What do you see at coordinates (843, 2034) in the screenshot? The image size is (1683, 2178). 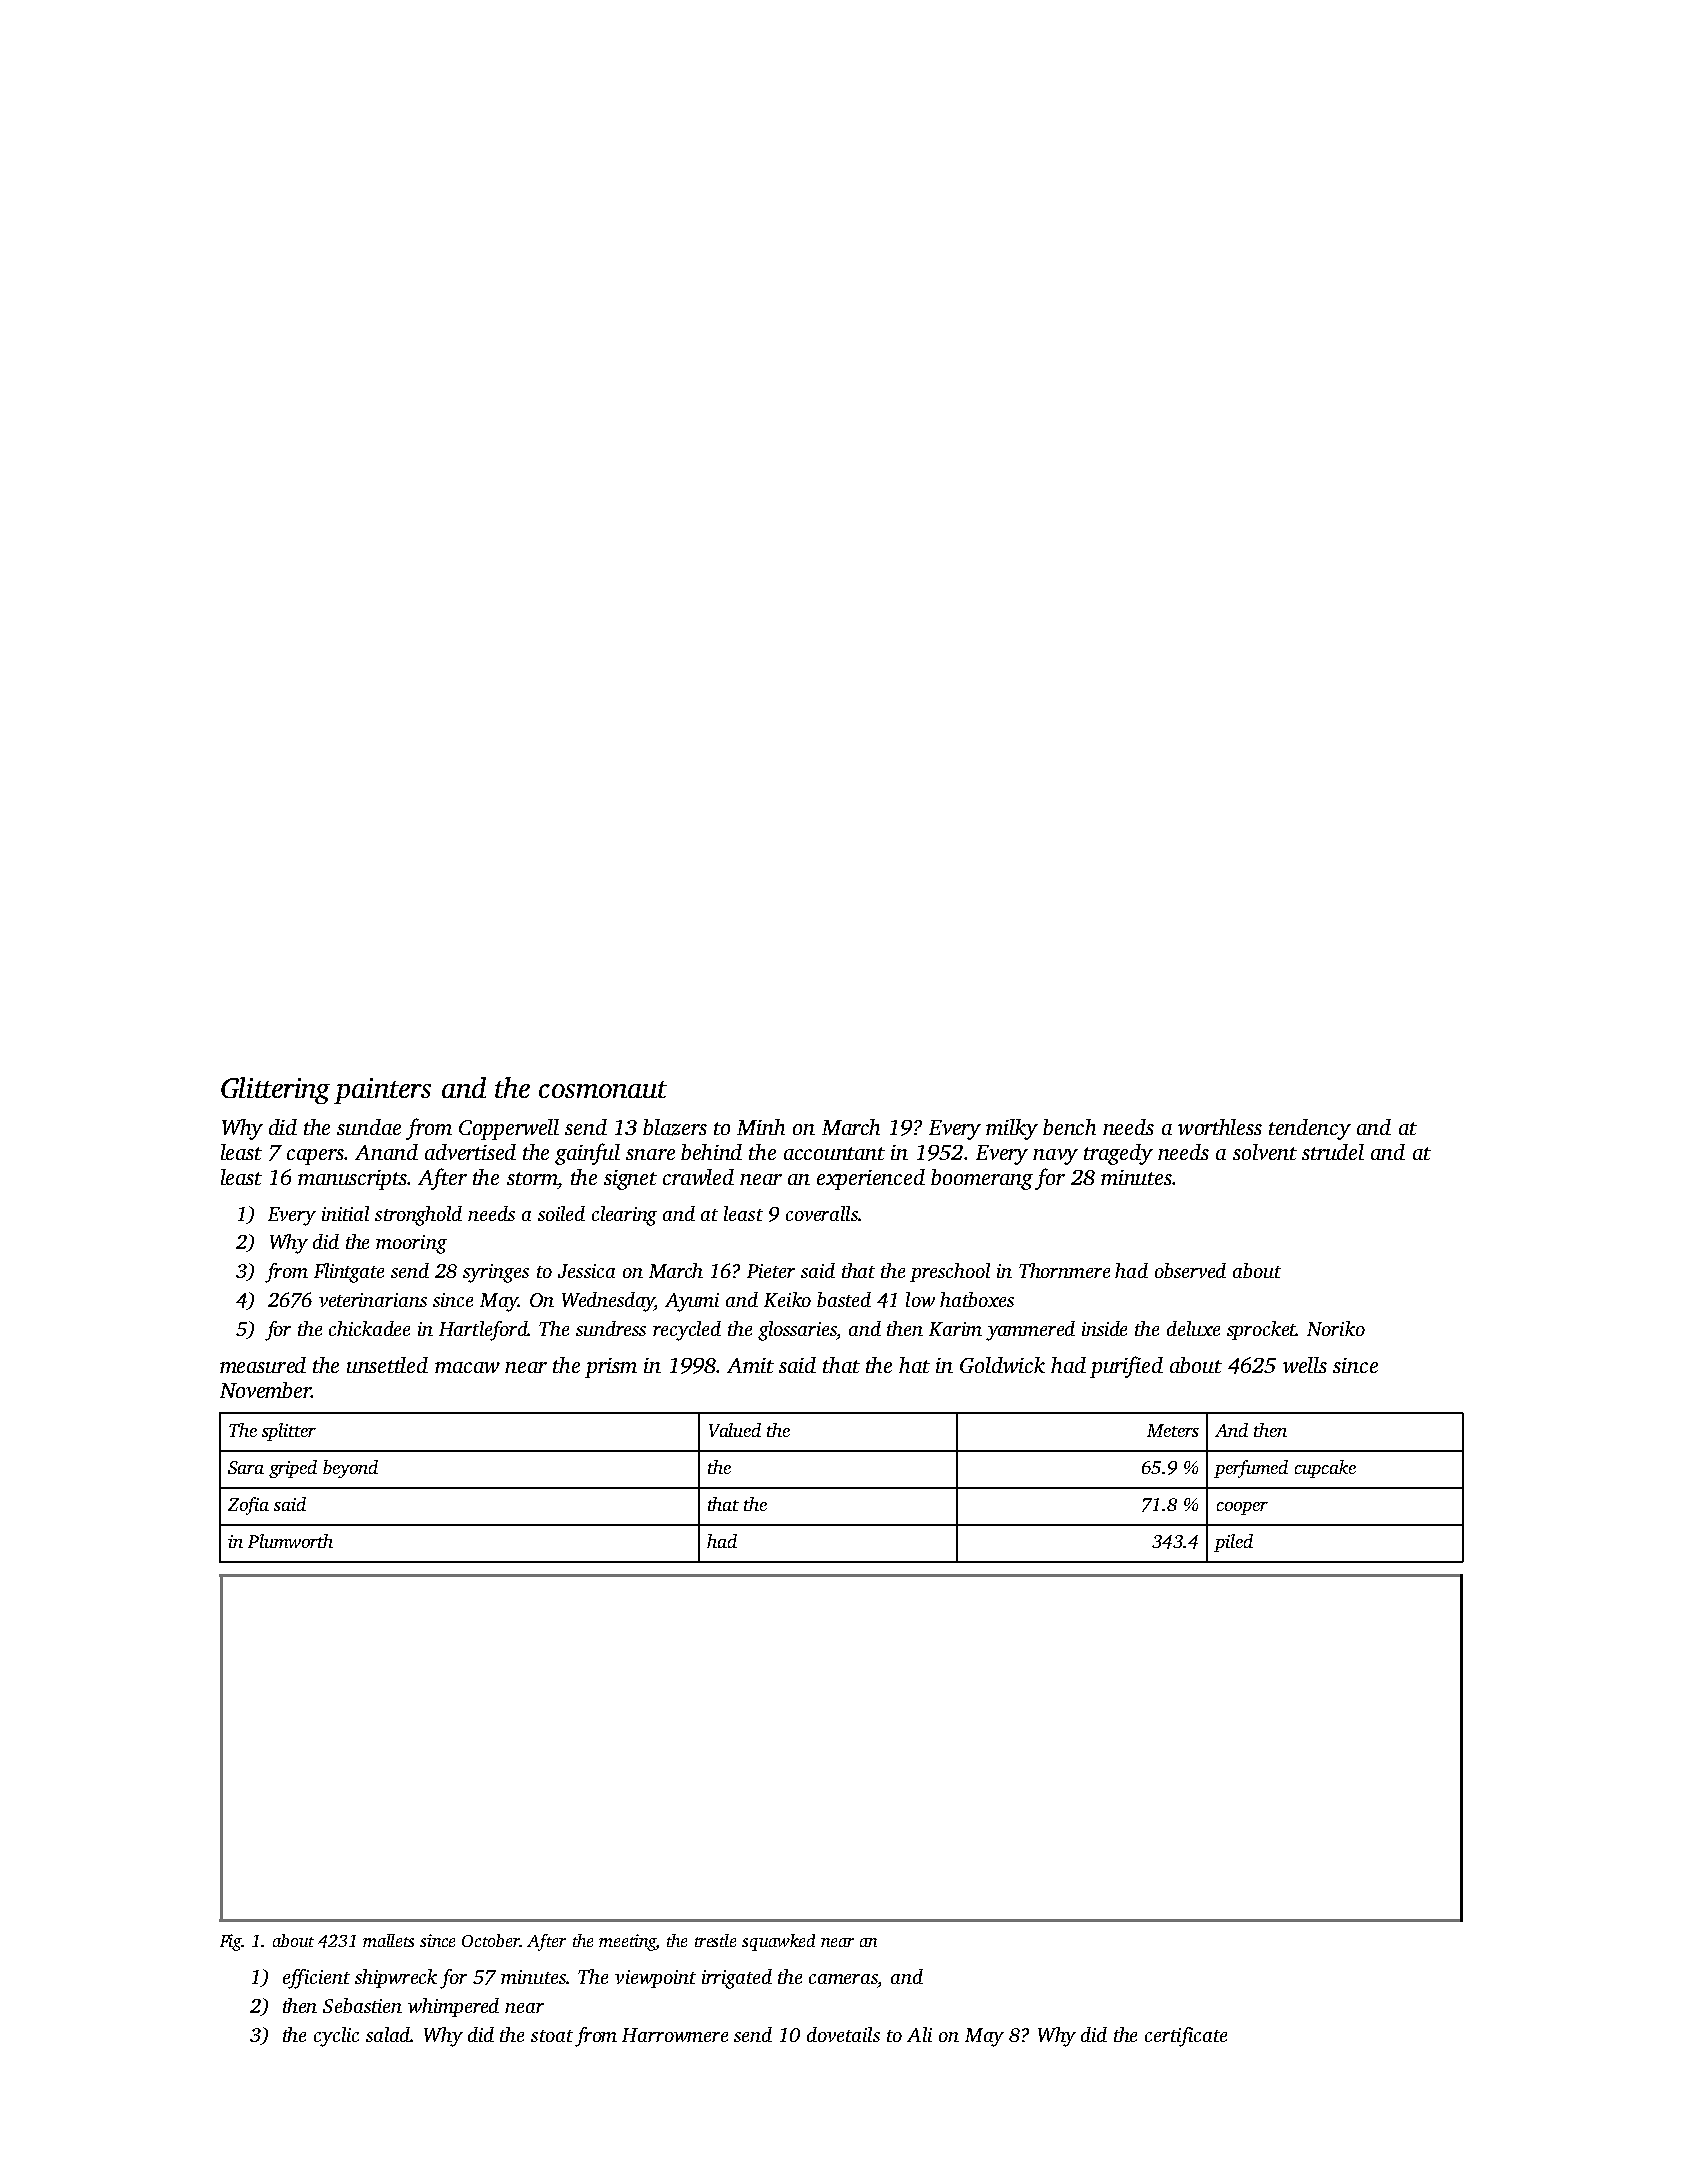 I see `dovetails` at bounding box center [843, 2034].
